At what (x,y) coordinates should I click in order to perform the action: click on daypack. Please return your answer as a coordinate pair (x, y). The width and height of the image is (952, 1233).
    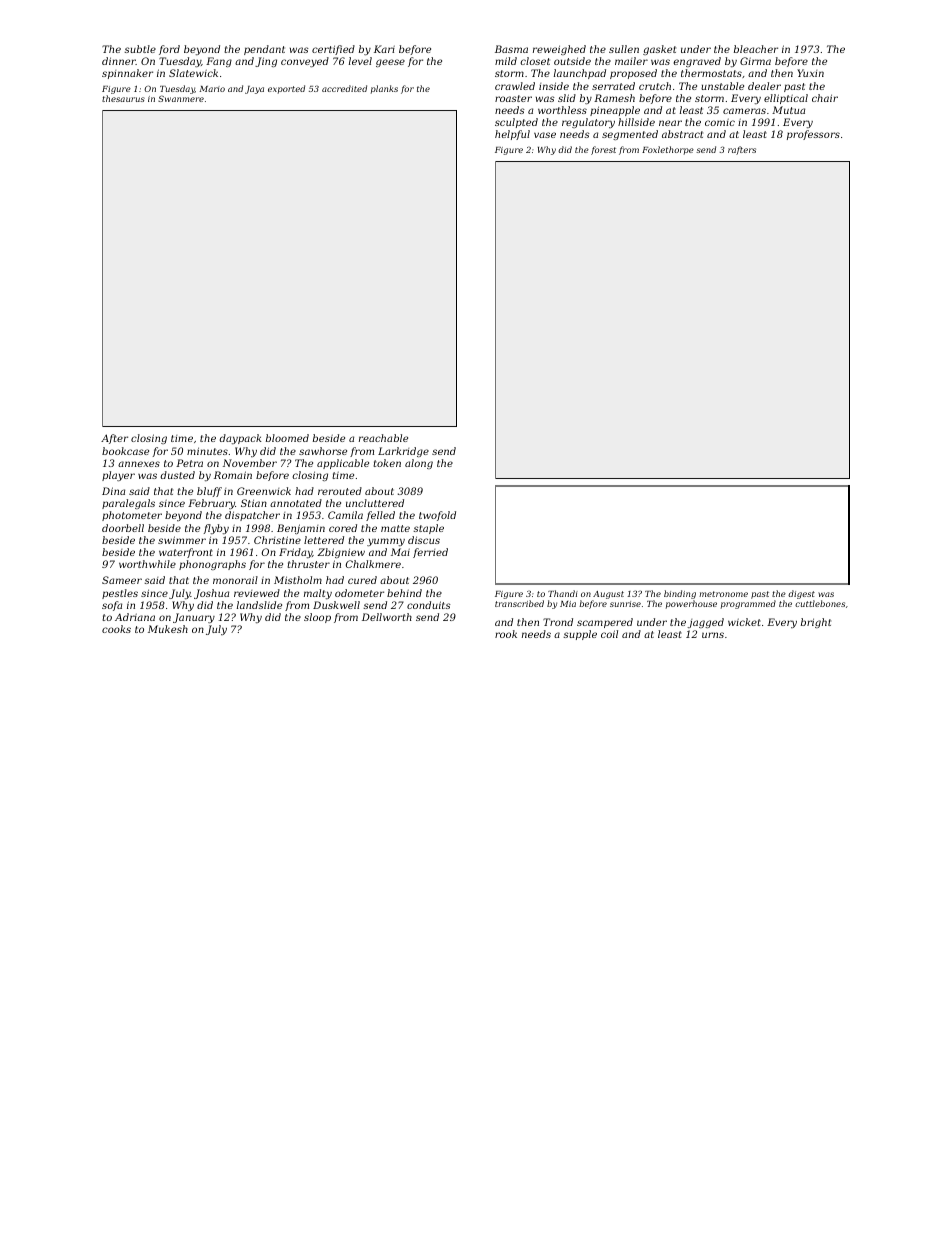
    Looking at the image, I should click on (240, 439).
